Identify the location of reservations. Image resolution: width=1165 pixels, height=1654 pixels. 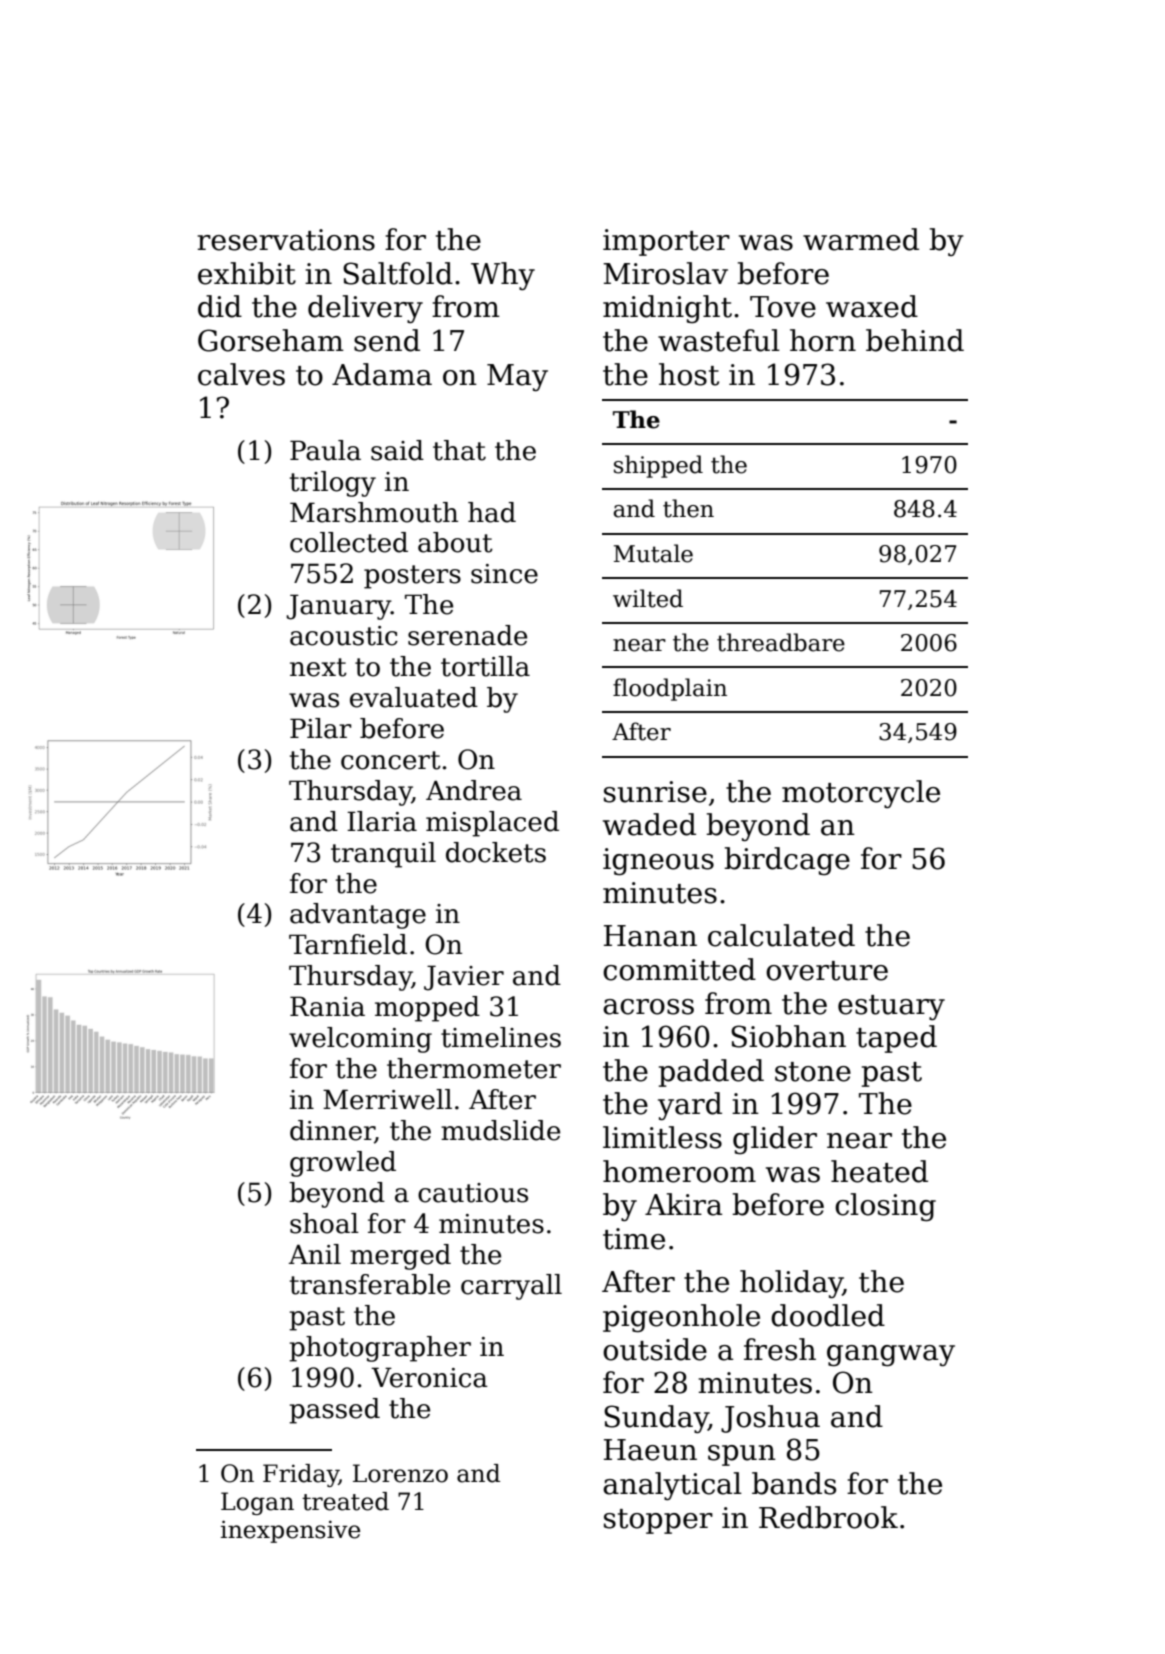
(286, 240).
